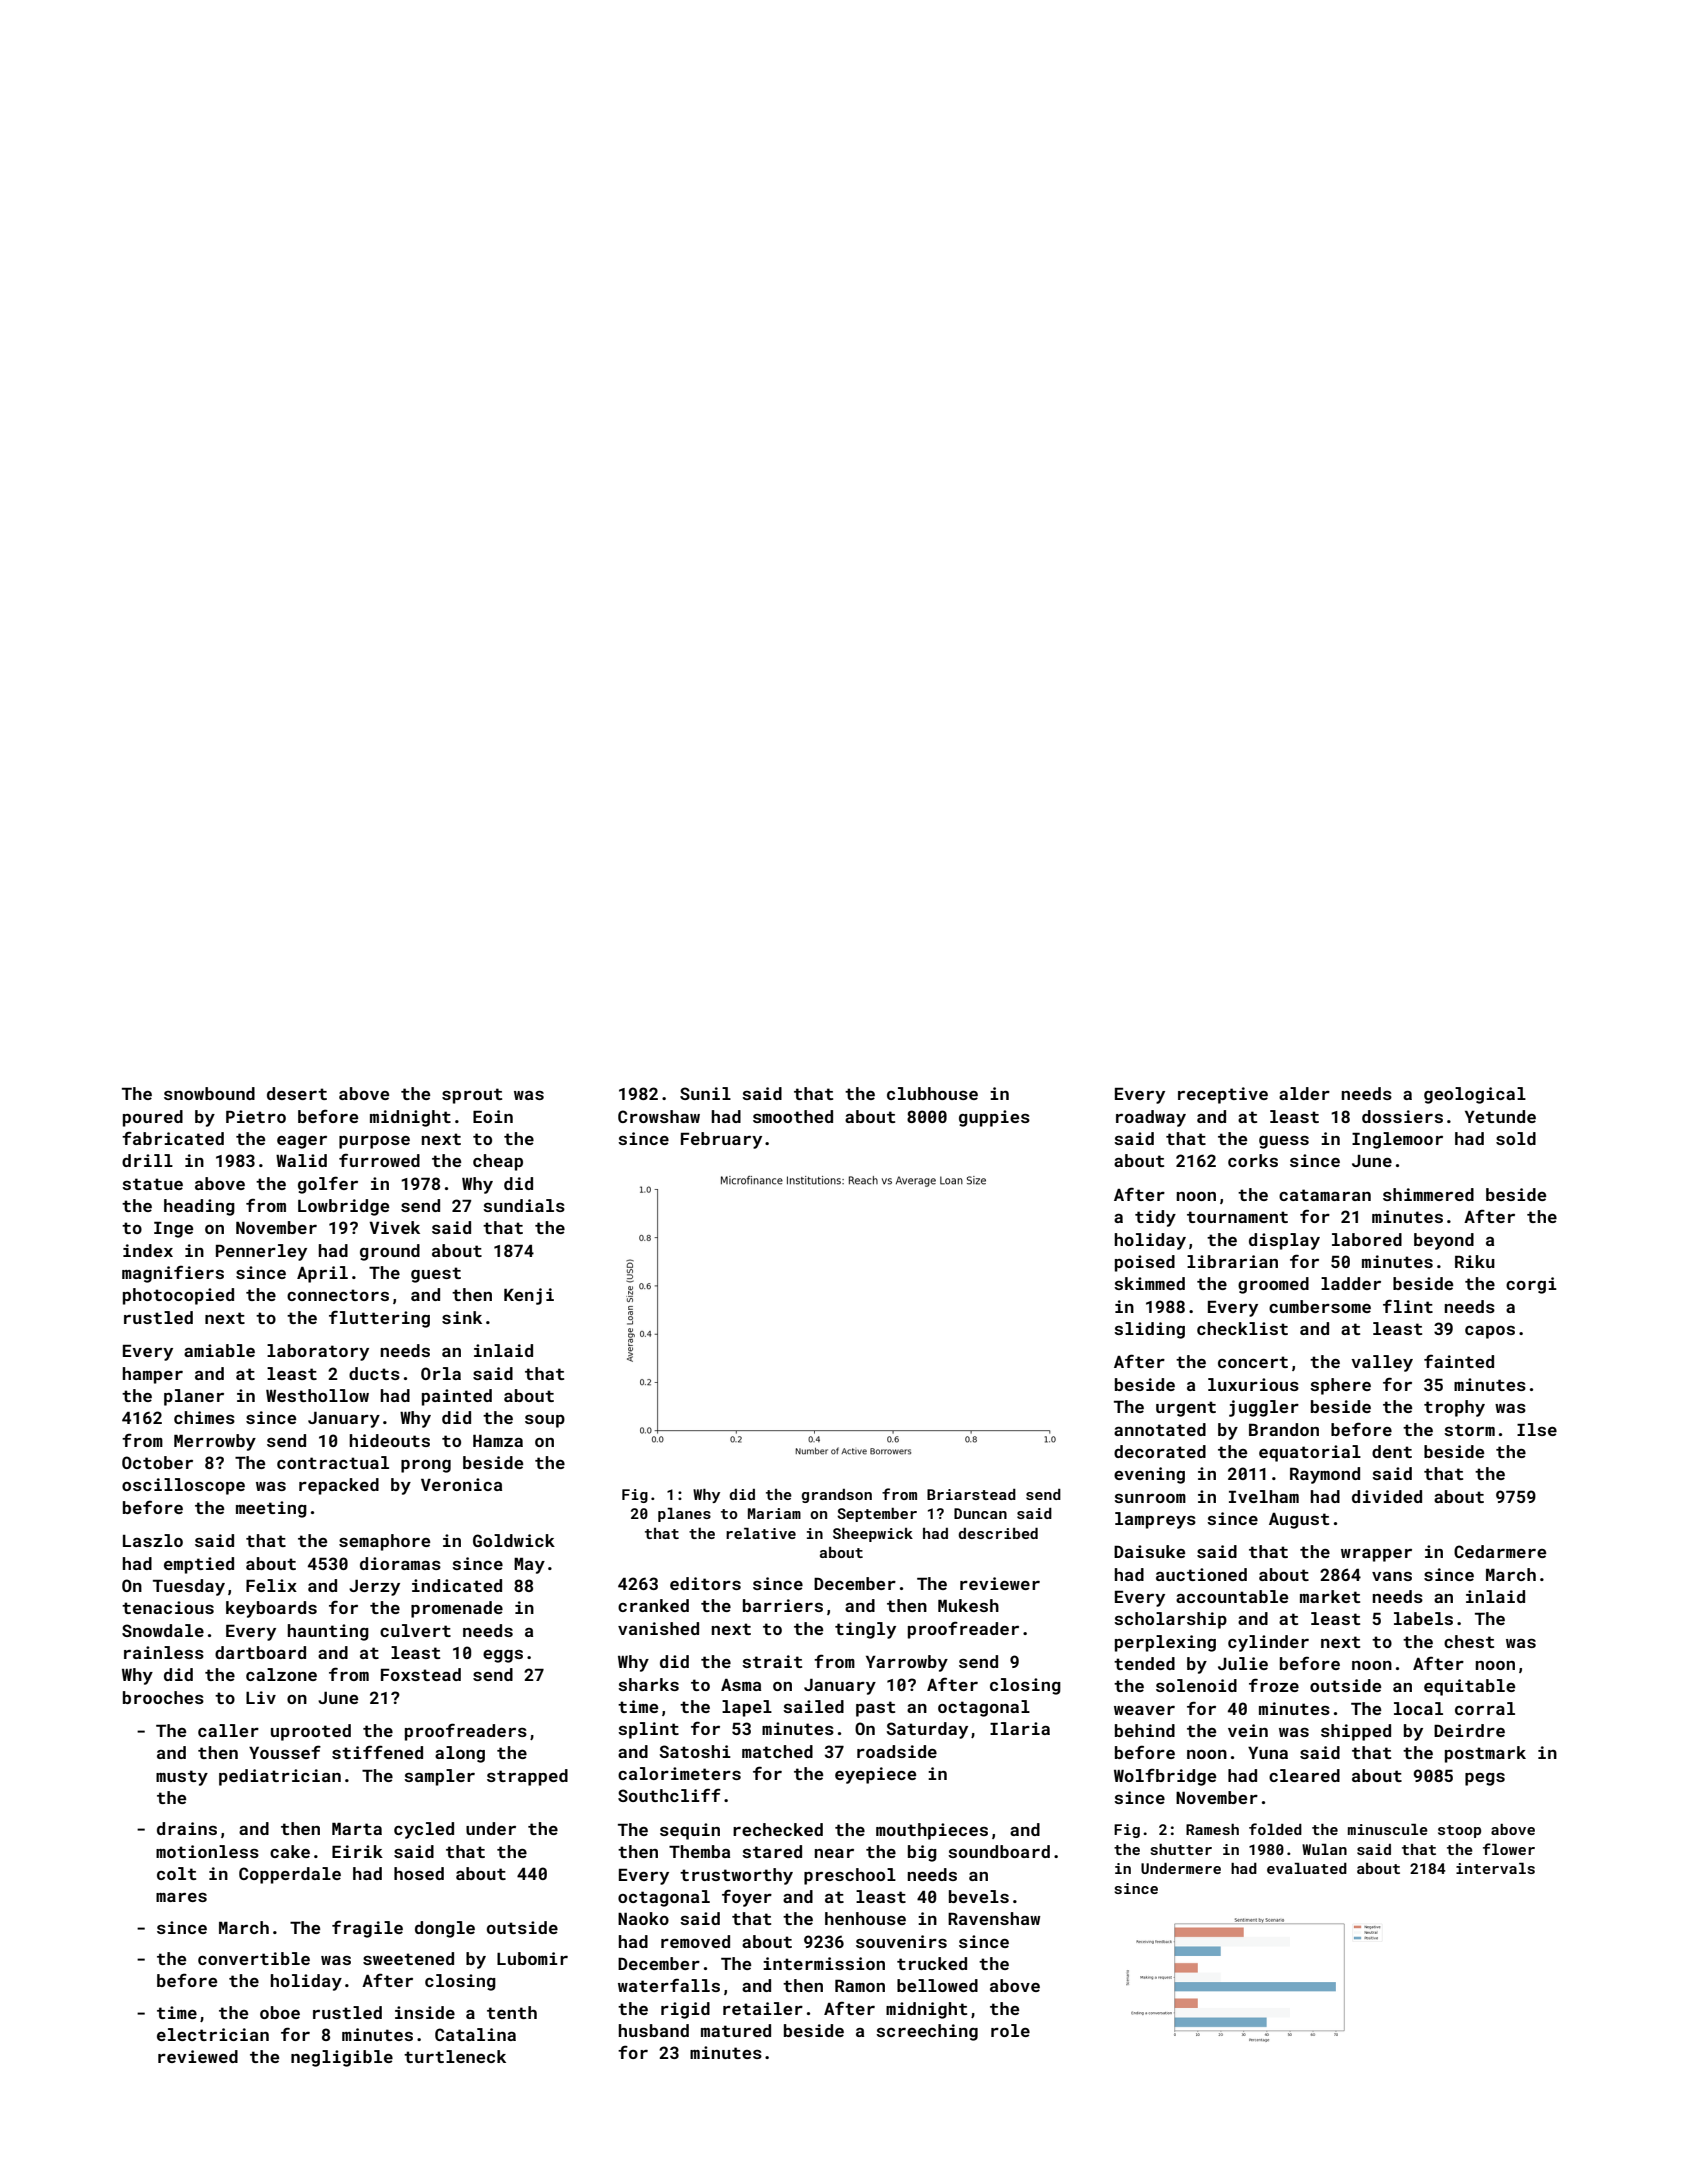 This screenshot has height=2178, width=1683. Describe the element at coordinates (455, 2056) in the screenshot. I see `turtleneck` at that location.
